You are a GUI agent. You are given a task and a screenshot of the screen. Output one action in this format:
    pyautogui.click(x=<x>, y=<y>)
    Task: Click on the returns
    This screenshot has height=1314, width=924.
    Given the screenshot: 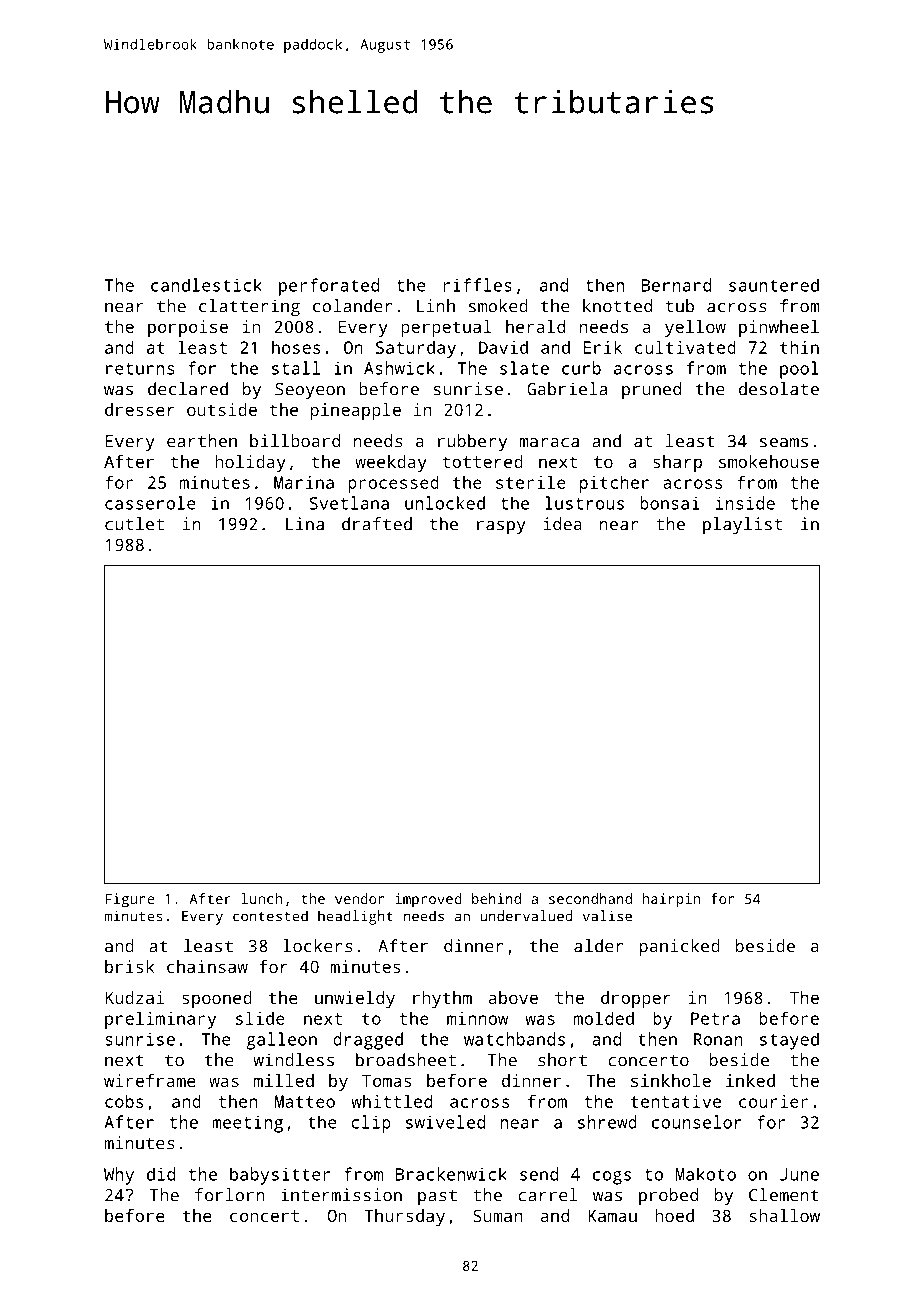 What is the action you would take?
    pyautogui.click(x=140, y=369)
